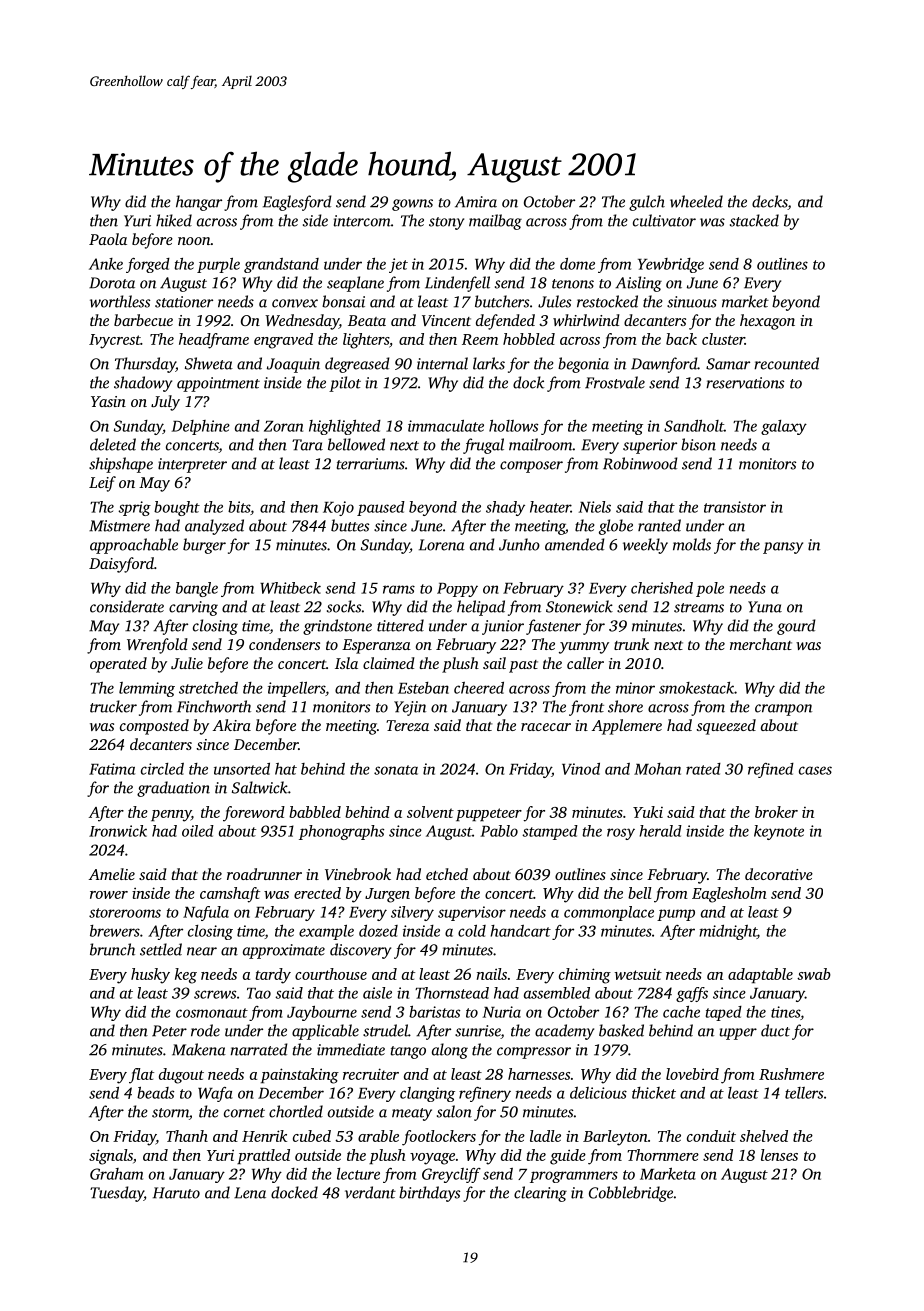  I want to click on Nuria, so click(502, 1012).
